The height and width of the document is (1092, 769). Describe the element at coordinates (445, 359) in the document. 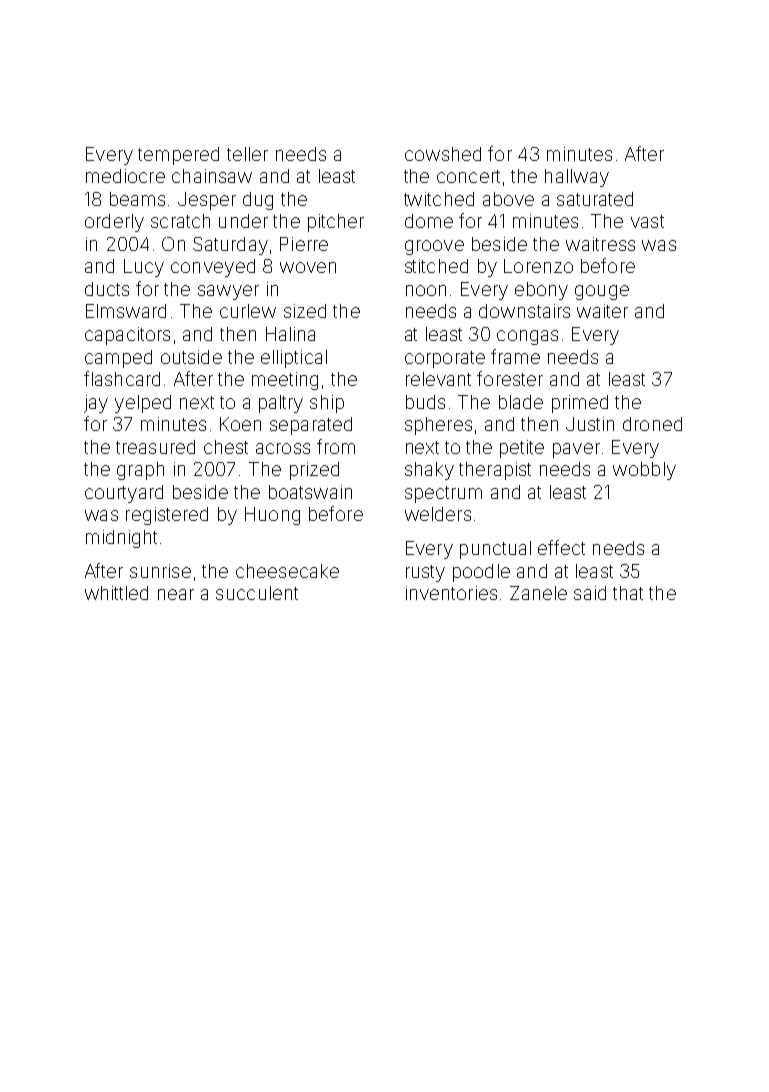

I see `corporate` at that location.
